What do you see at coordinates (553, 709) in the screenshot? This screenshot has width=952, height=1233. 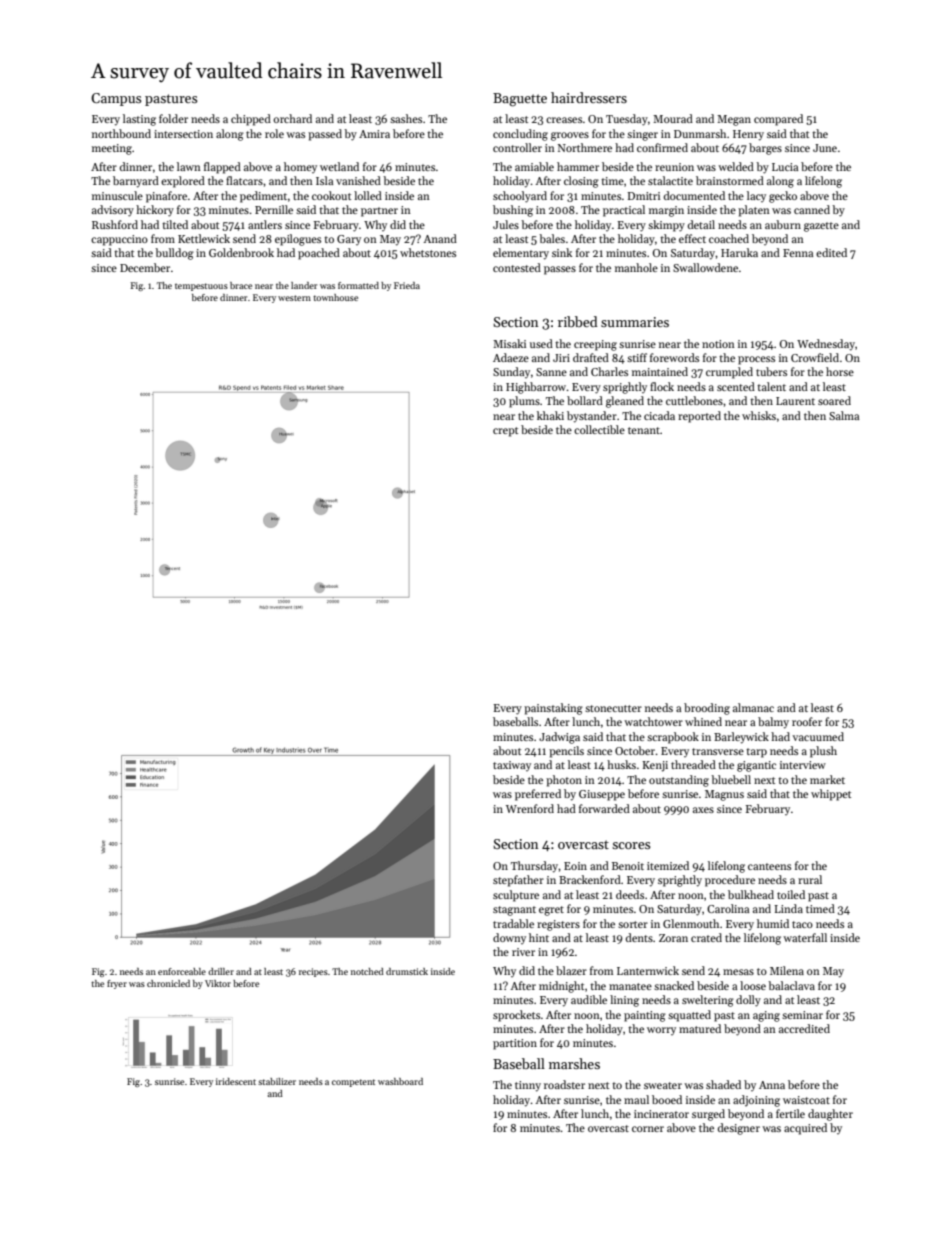 I see `painstaking` at bounding box center [553, 709].
